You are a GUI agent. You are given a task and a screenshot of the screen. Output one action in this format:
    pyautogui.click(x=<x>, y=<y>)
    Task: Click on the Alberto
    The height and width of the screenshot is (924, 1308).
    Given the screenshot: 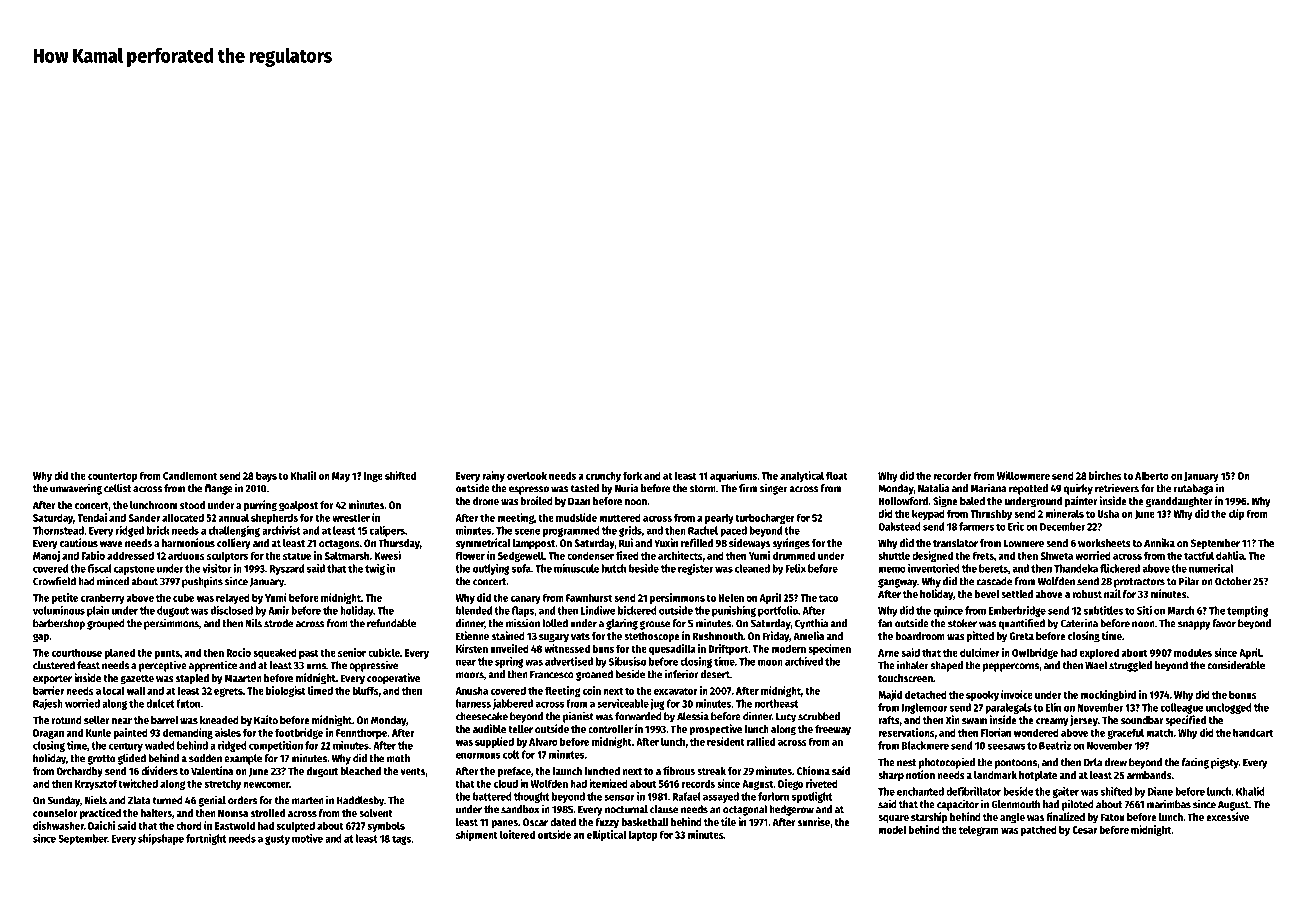 What is the action you would take?
    pyautogui.click(x=1152, y=475)
